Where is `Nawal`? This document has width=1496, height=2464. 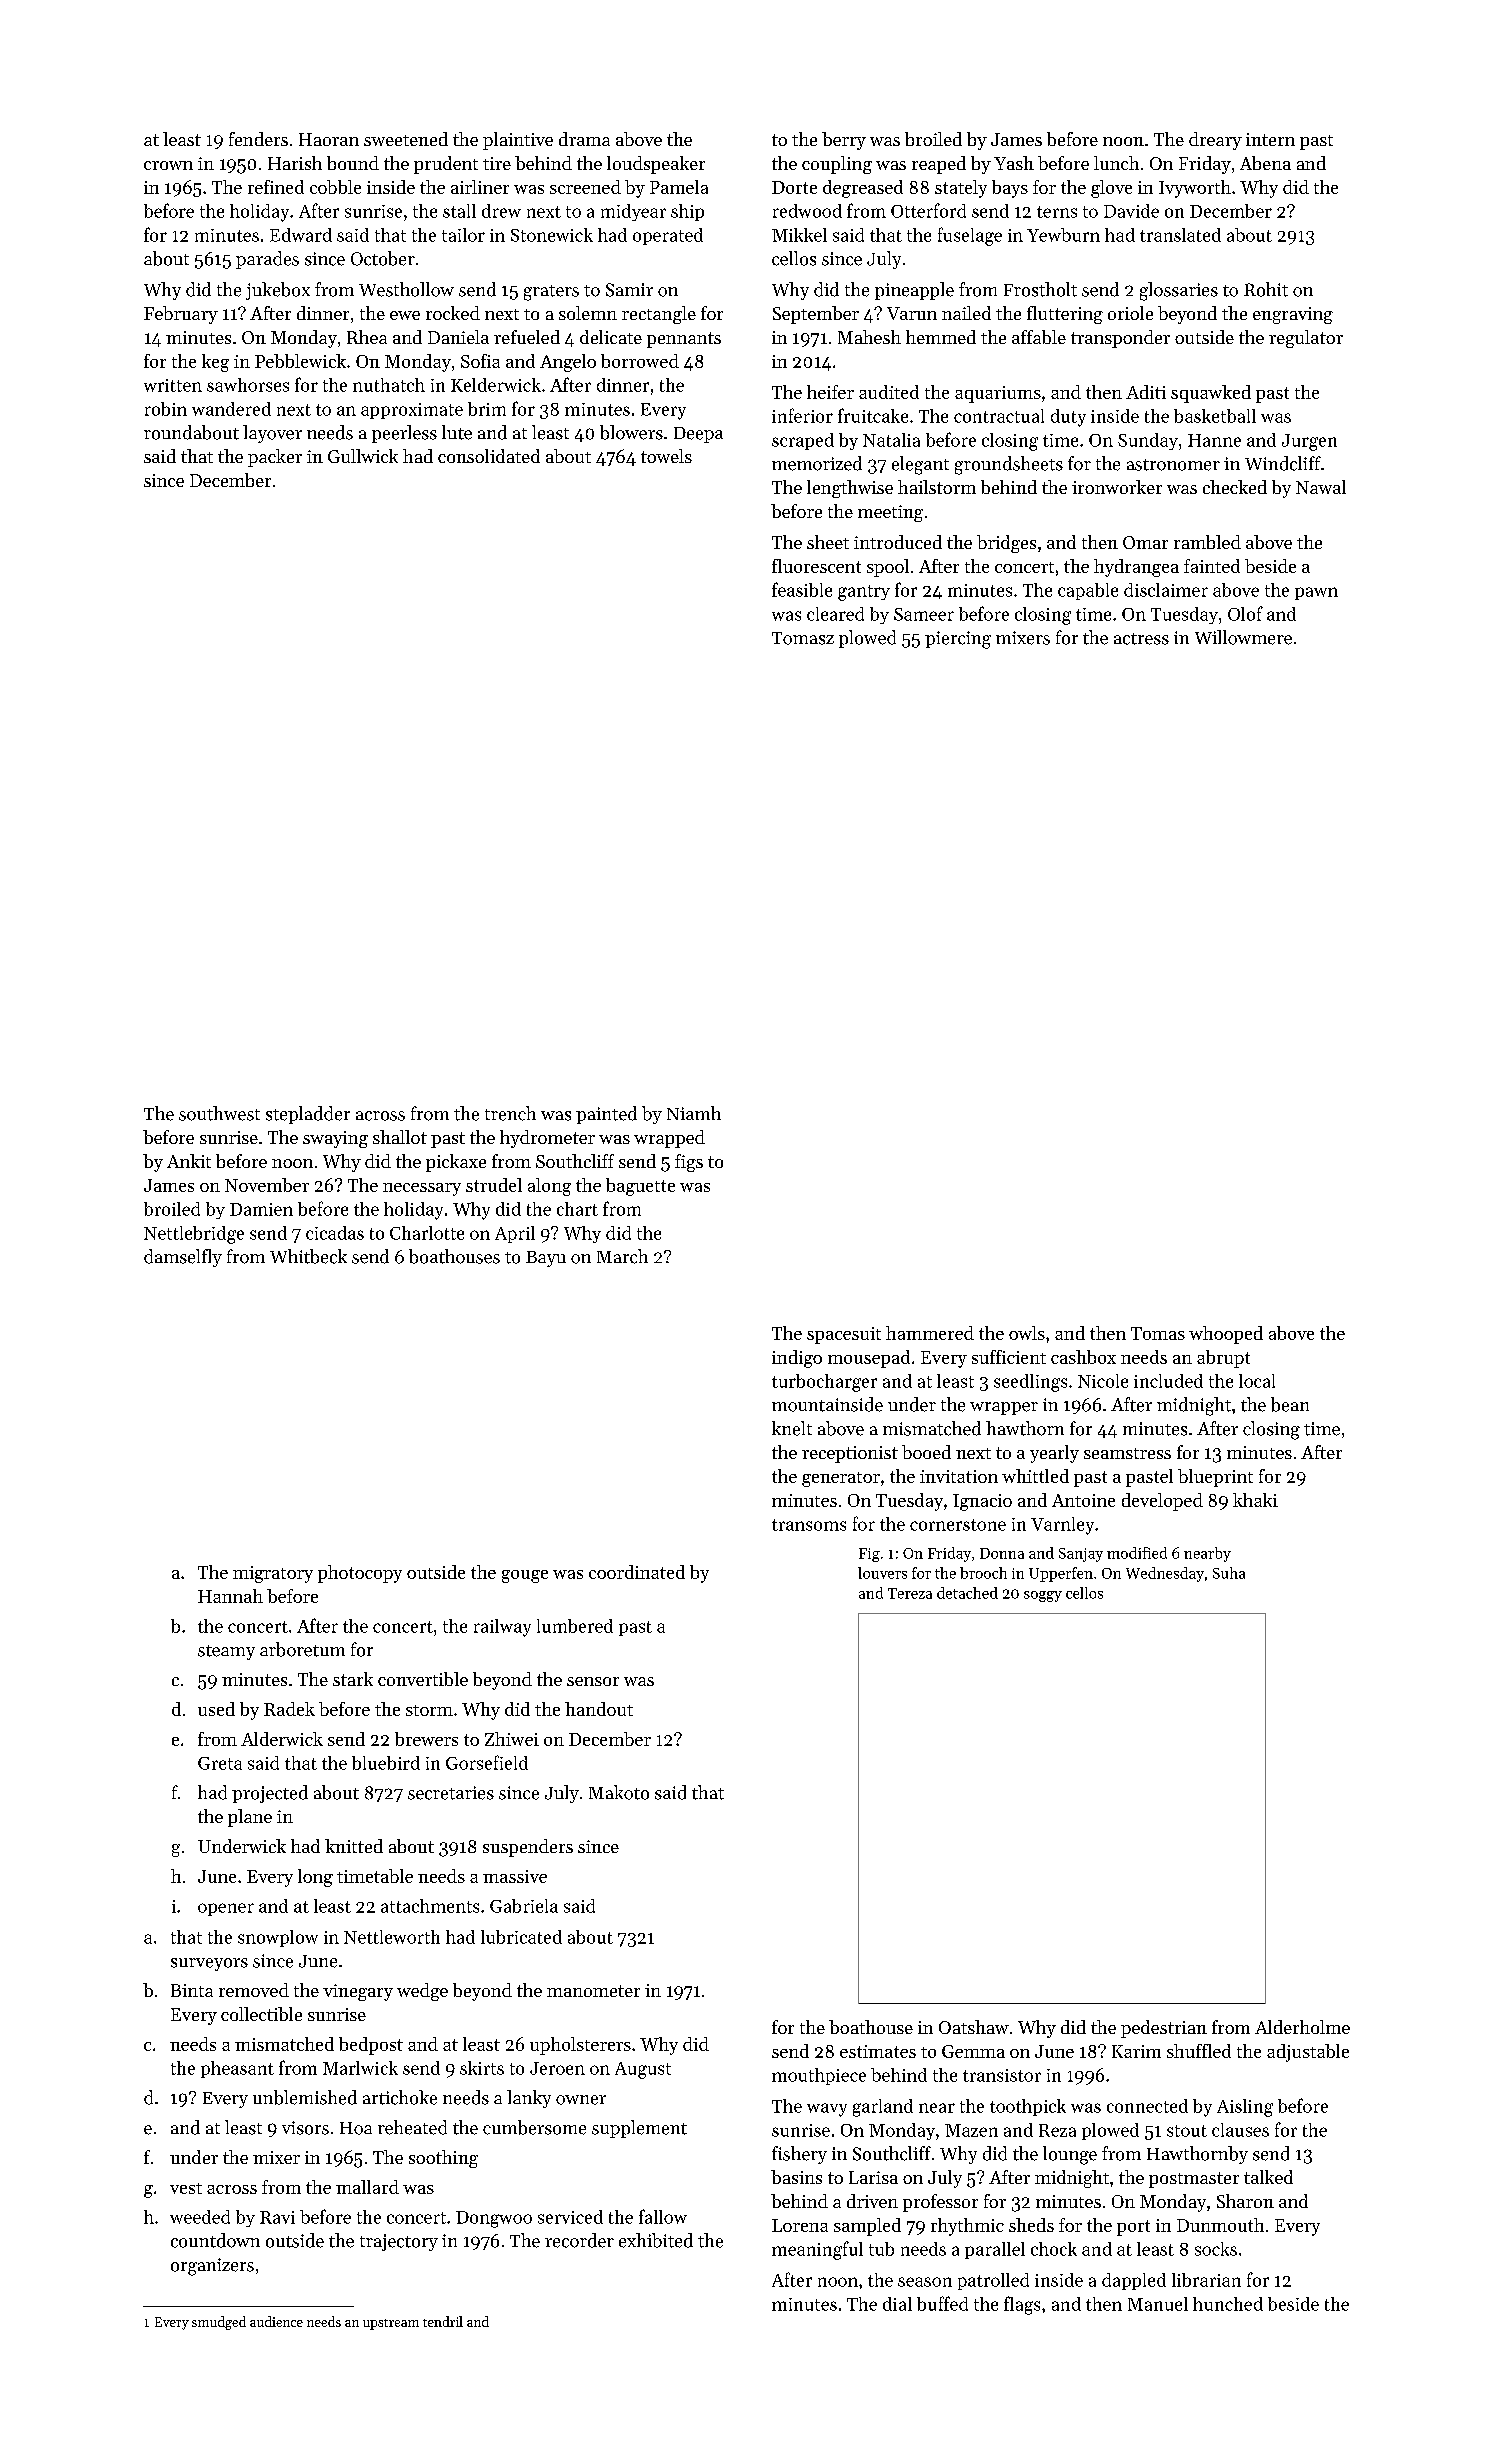 Nawal is located at coordinates (1321, 487).
